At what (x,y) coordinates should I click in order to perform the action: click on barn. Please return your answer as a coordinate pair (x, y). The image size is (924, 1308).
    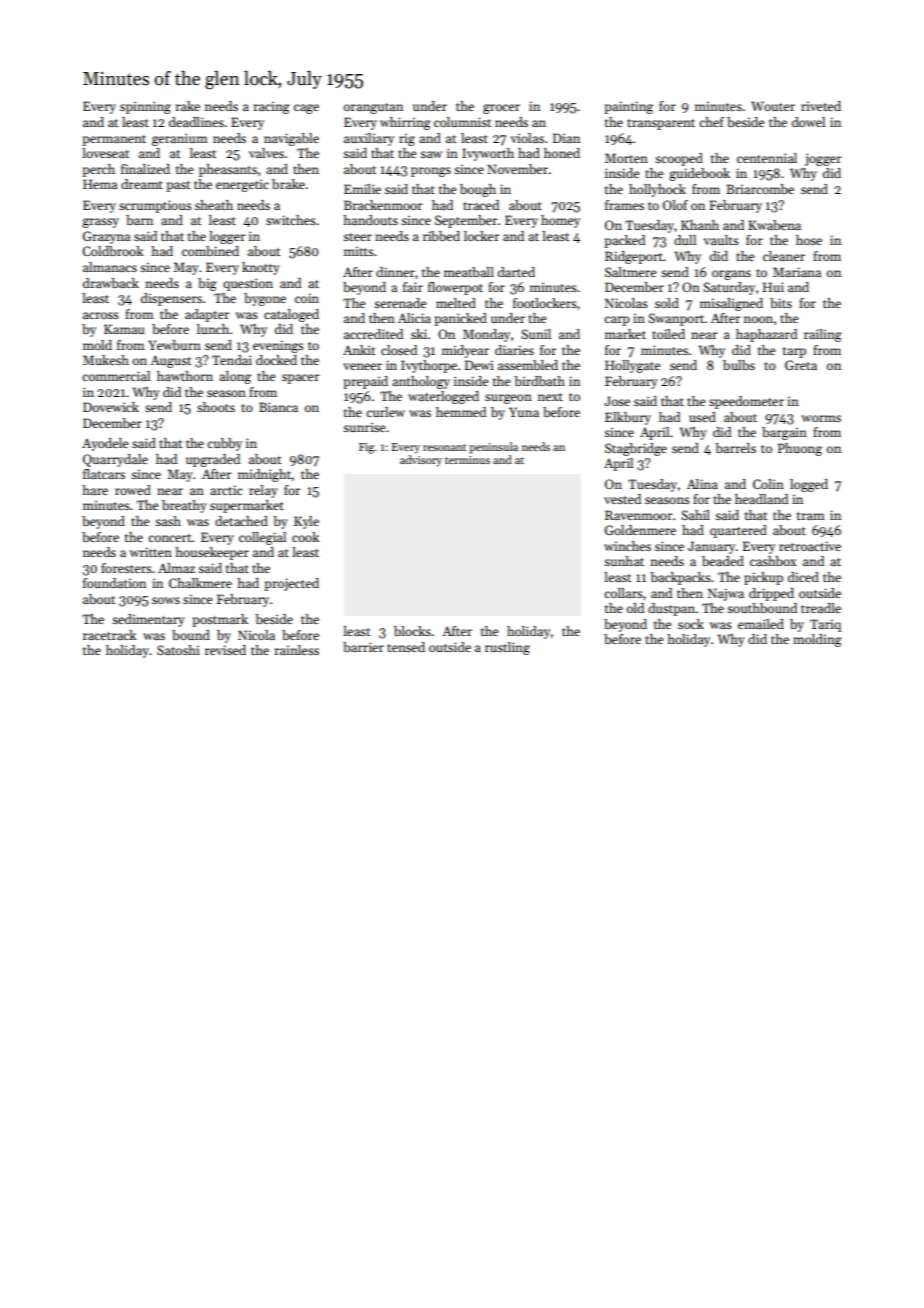
    Looking at the image, I should click on (139, 220).
